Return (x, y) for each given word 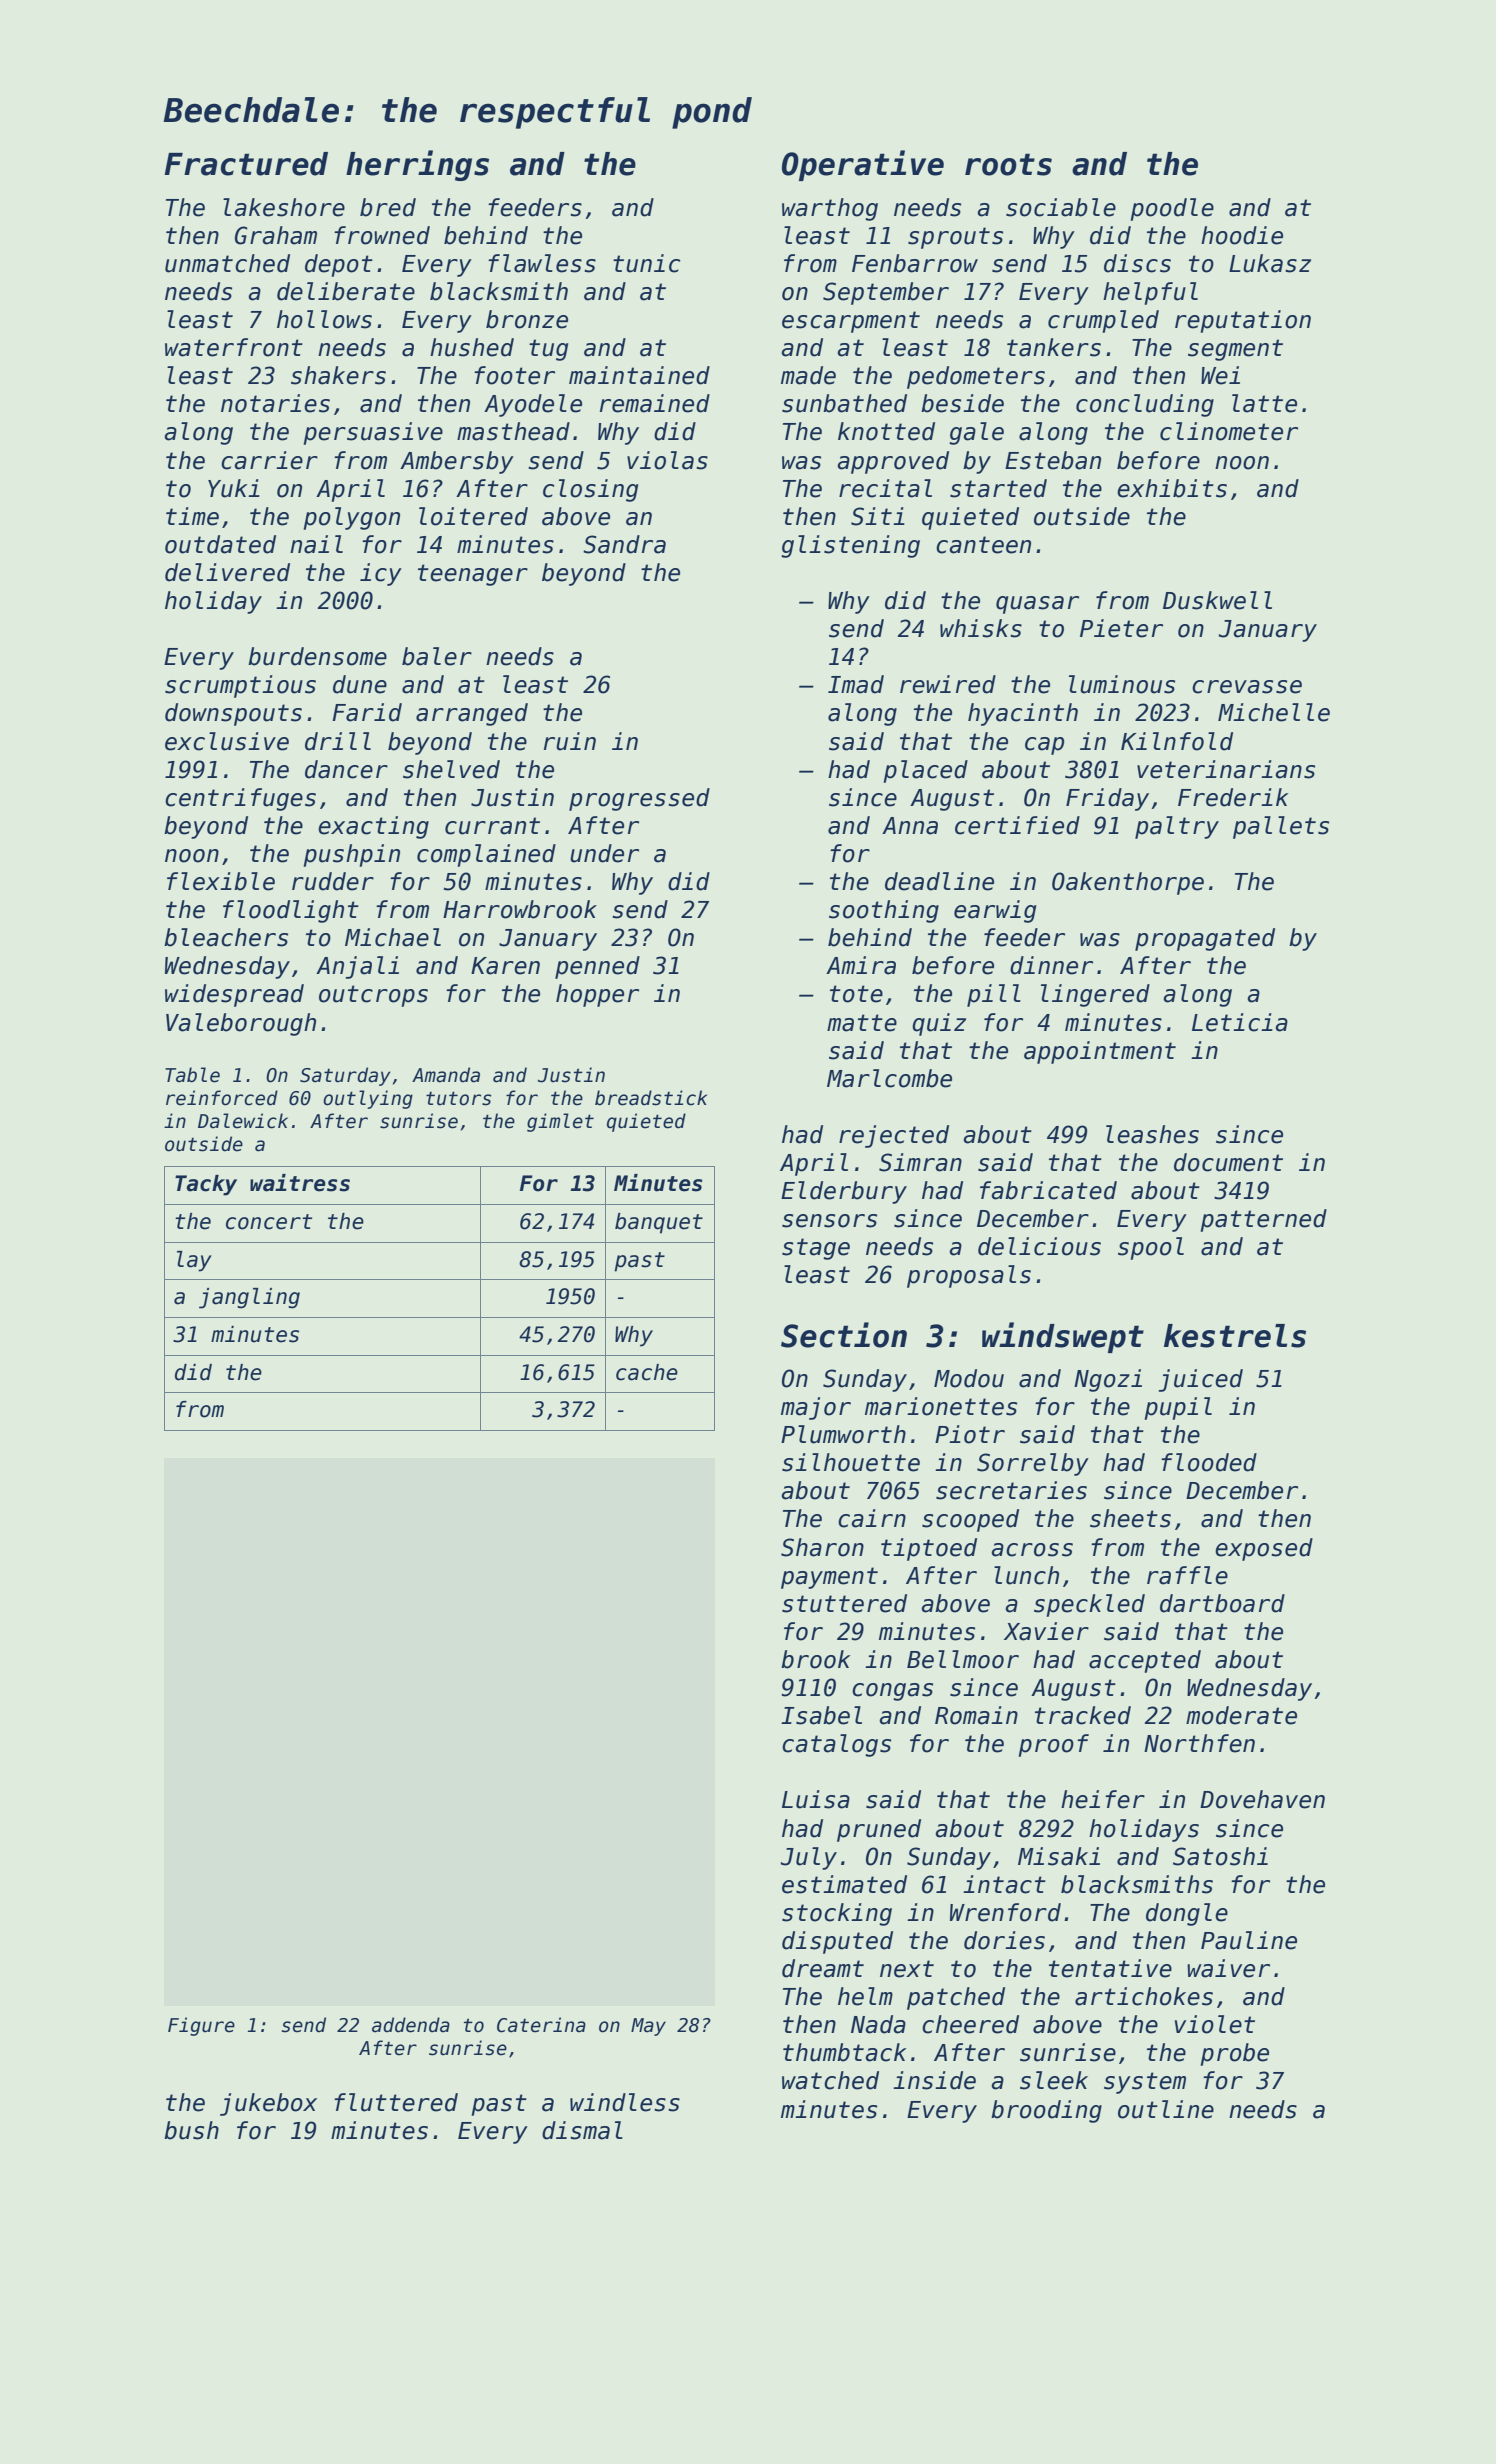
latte (1264, 403)
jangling (249, 1298)
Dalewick (243, 1121)
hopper (597, 995)
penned (597, 967)
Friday (1107, 799)
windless (625, 2102)
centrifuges (240, 799)
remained (655, 403)
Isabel (821, 1715)
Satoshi (1220, 1856)
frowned (382, 235)
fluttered (396, 2102)
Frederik (1233, 797)
